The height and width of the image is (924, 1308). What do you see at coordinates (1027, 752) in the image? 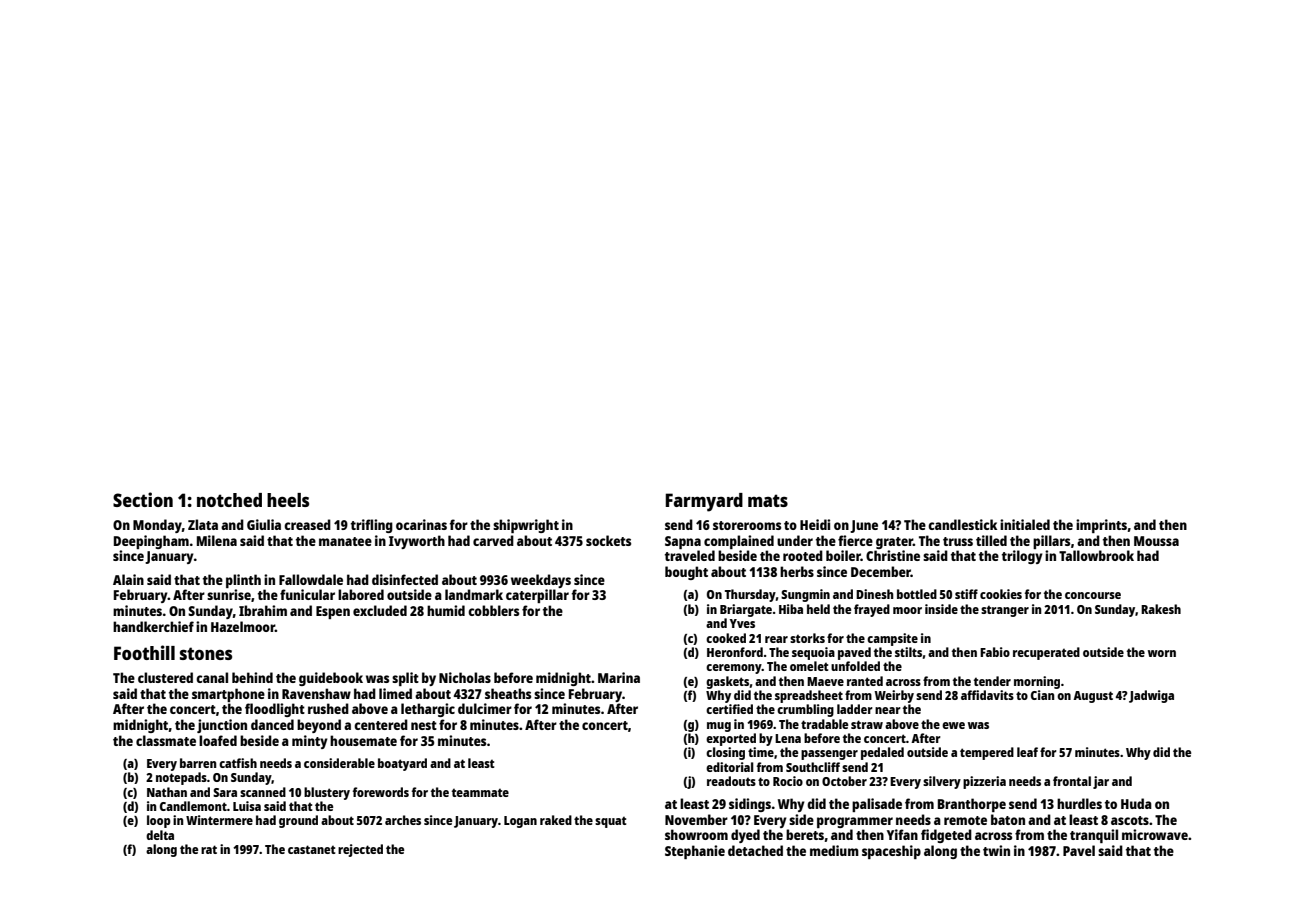
I see `leaf` at bounding box center [1027, 752].
